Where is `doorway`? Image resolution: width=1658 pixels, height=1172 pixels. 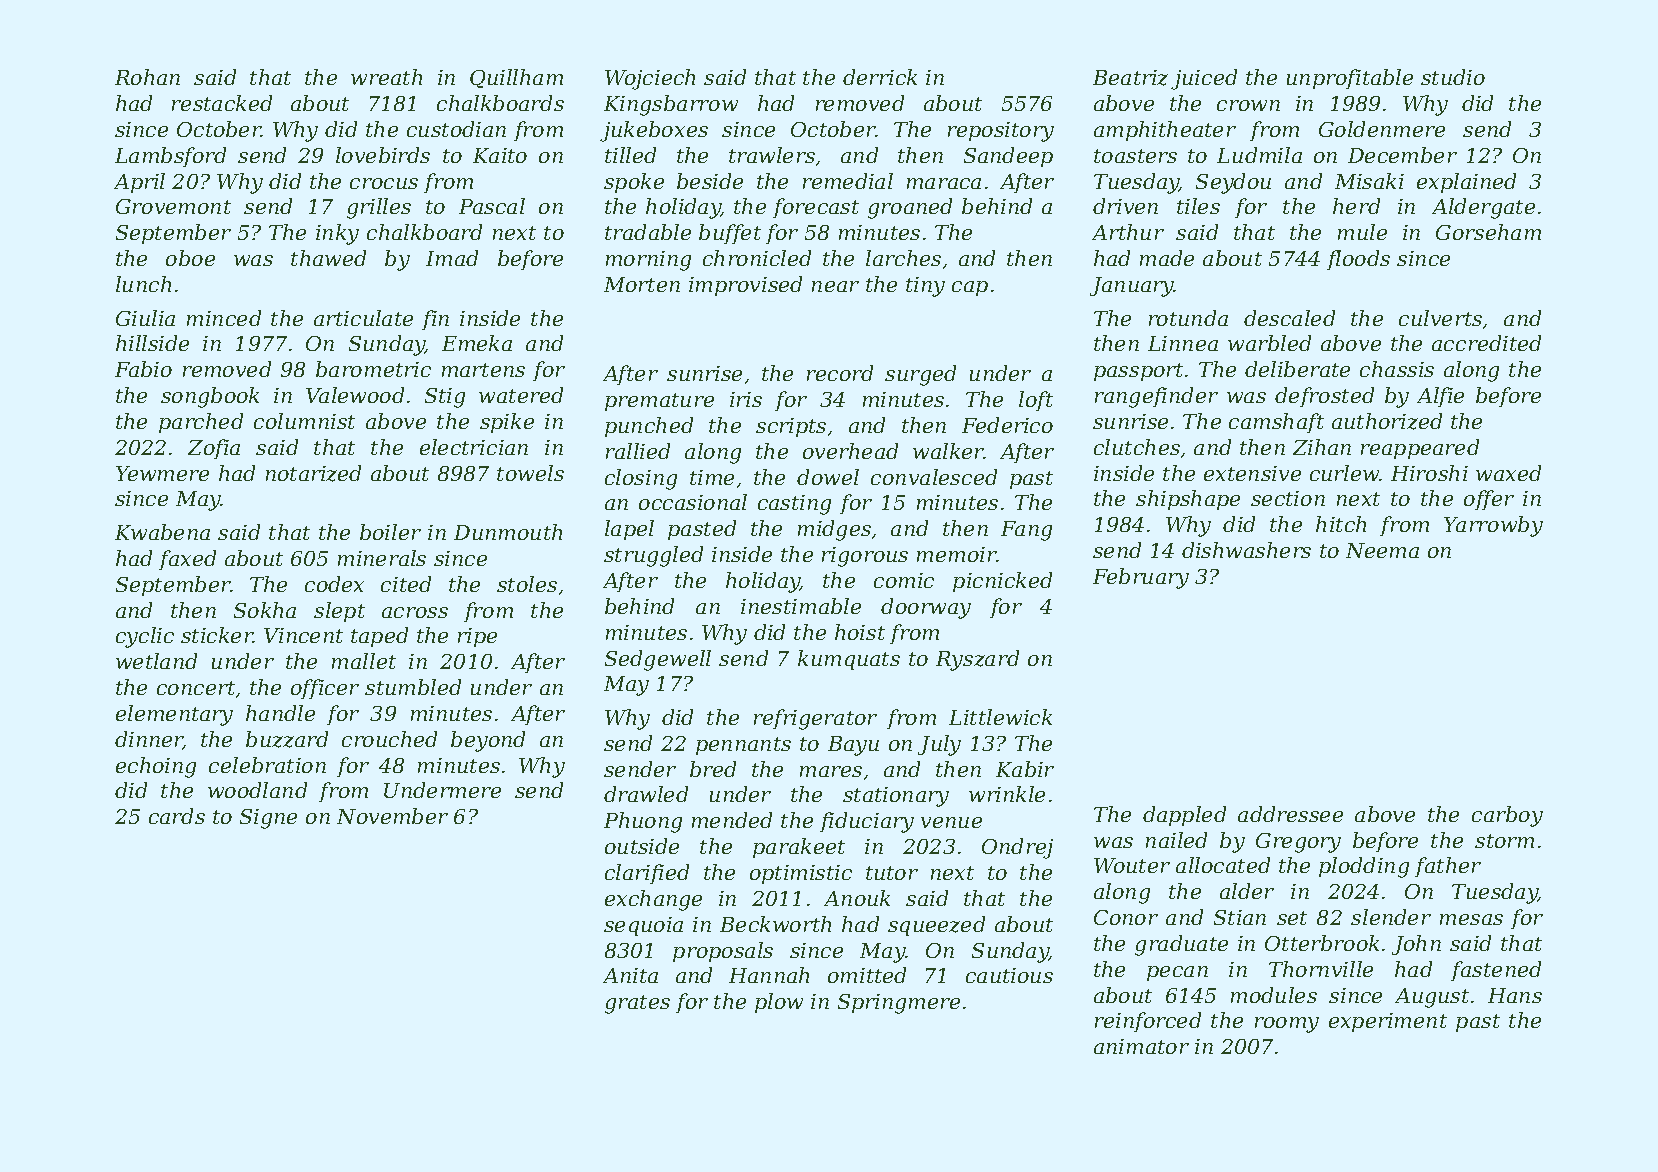
doorway is located at coordinates (926, 608).
